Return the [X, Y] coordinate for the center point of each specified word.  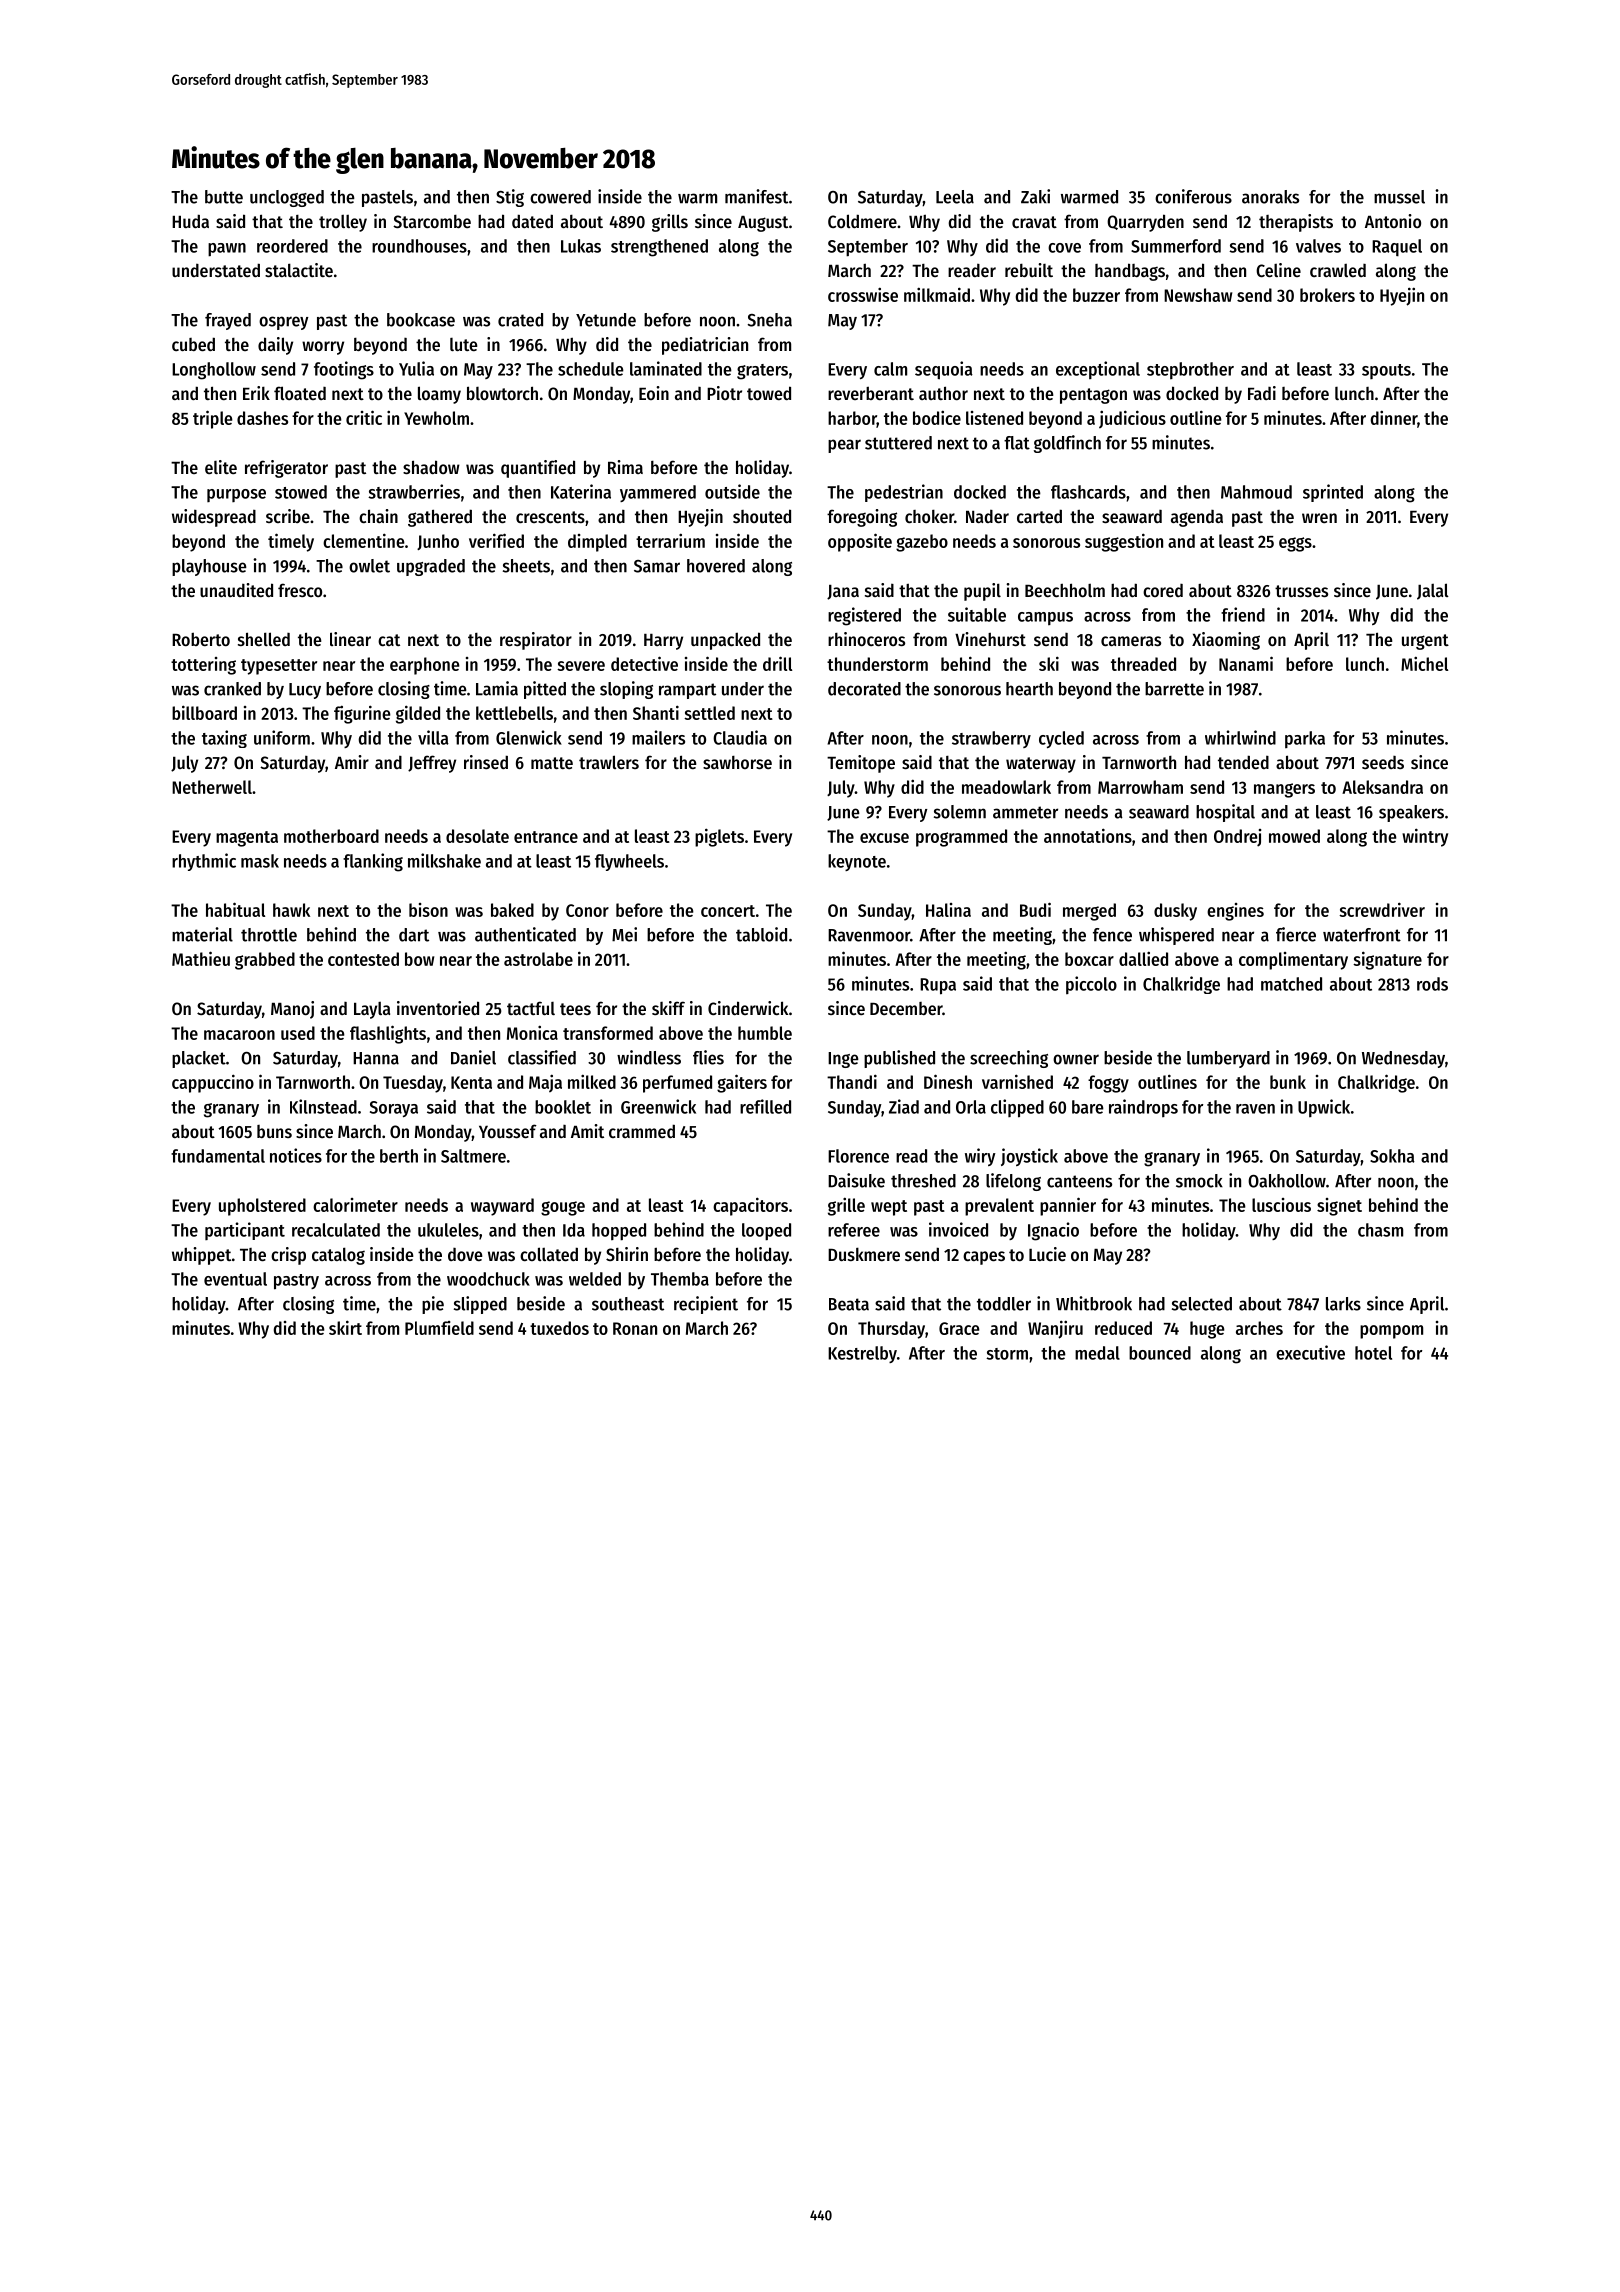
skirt [345, 1327]
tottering [203, 666]
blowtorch [502, 393]
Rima [625, 467]
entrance [546, 837]
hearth [1029, 689]
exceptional [1098, 370]
